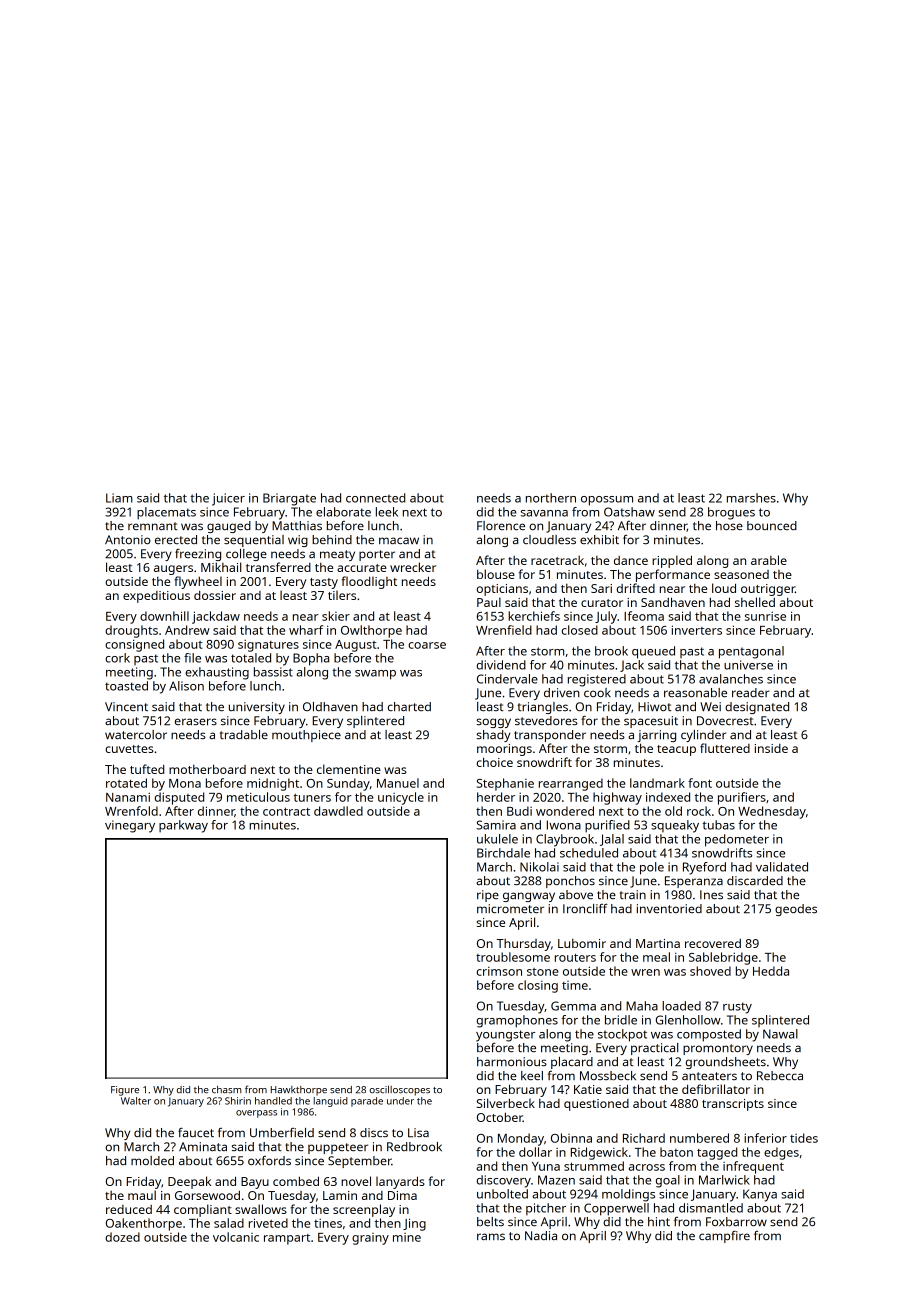 This screenshot has height=1308, width=924. Describe the element at coordinates (781, 1153) in the screenshot. I see `edges` at that location.
